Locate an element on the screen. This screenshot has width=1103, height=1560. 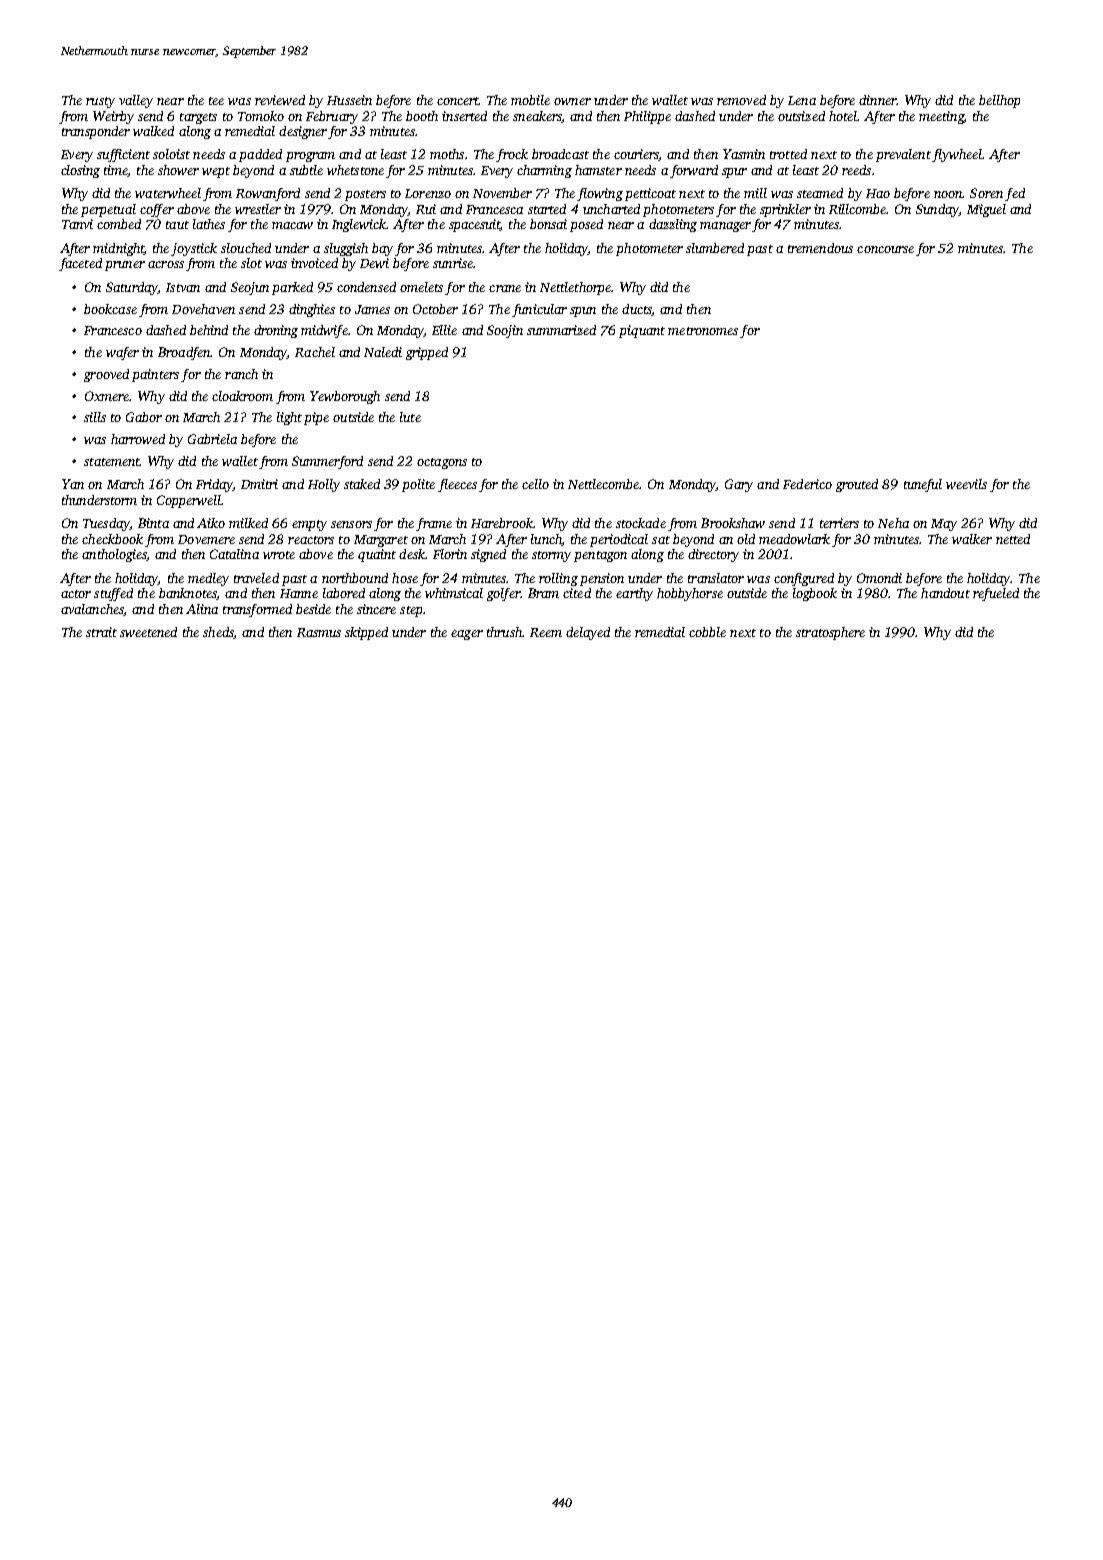
midnight is located at coordinates (118, 249).
